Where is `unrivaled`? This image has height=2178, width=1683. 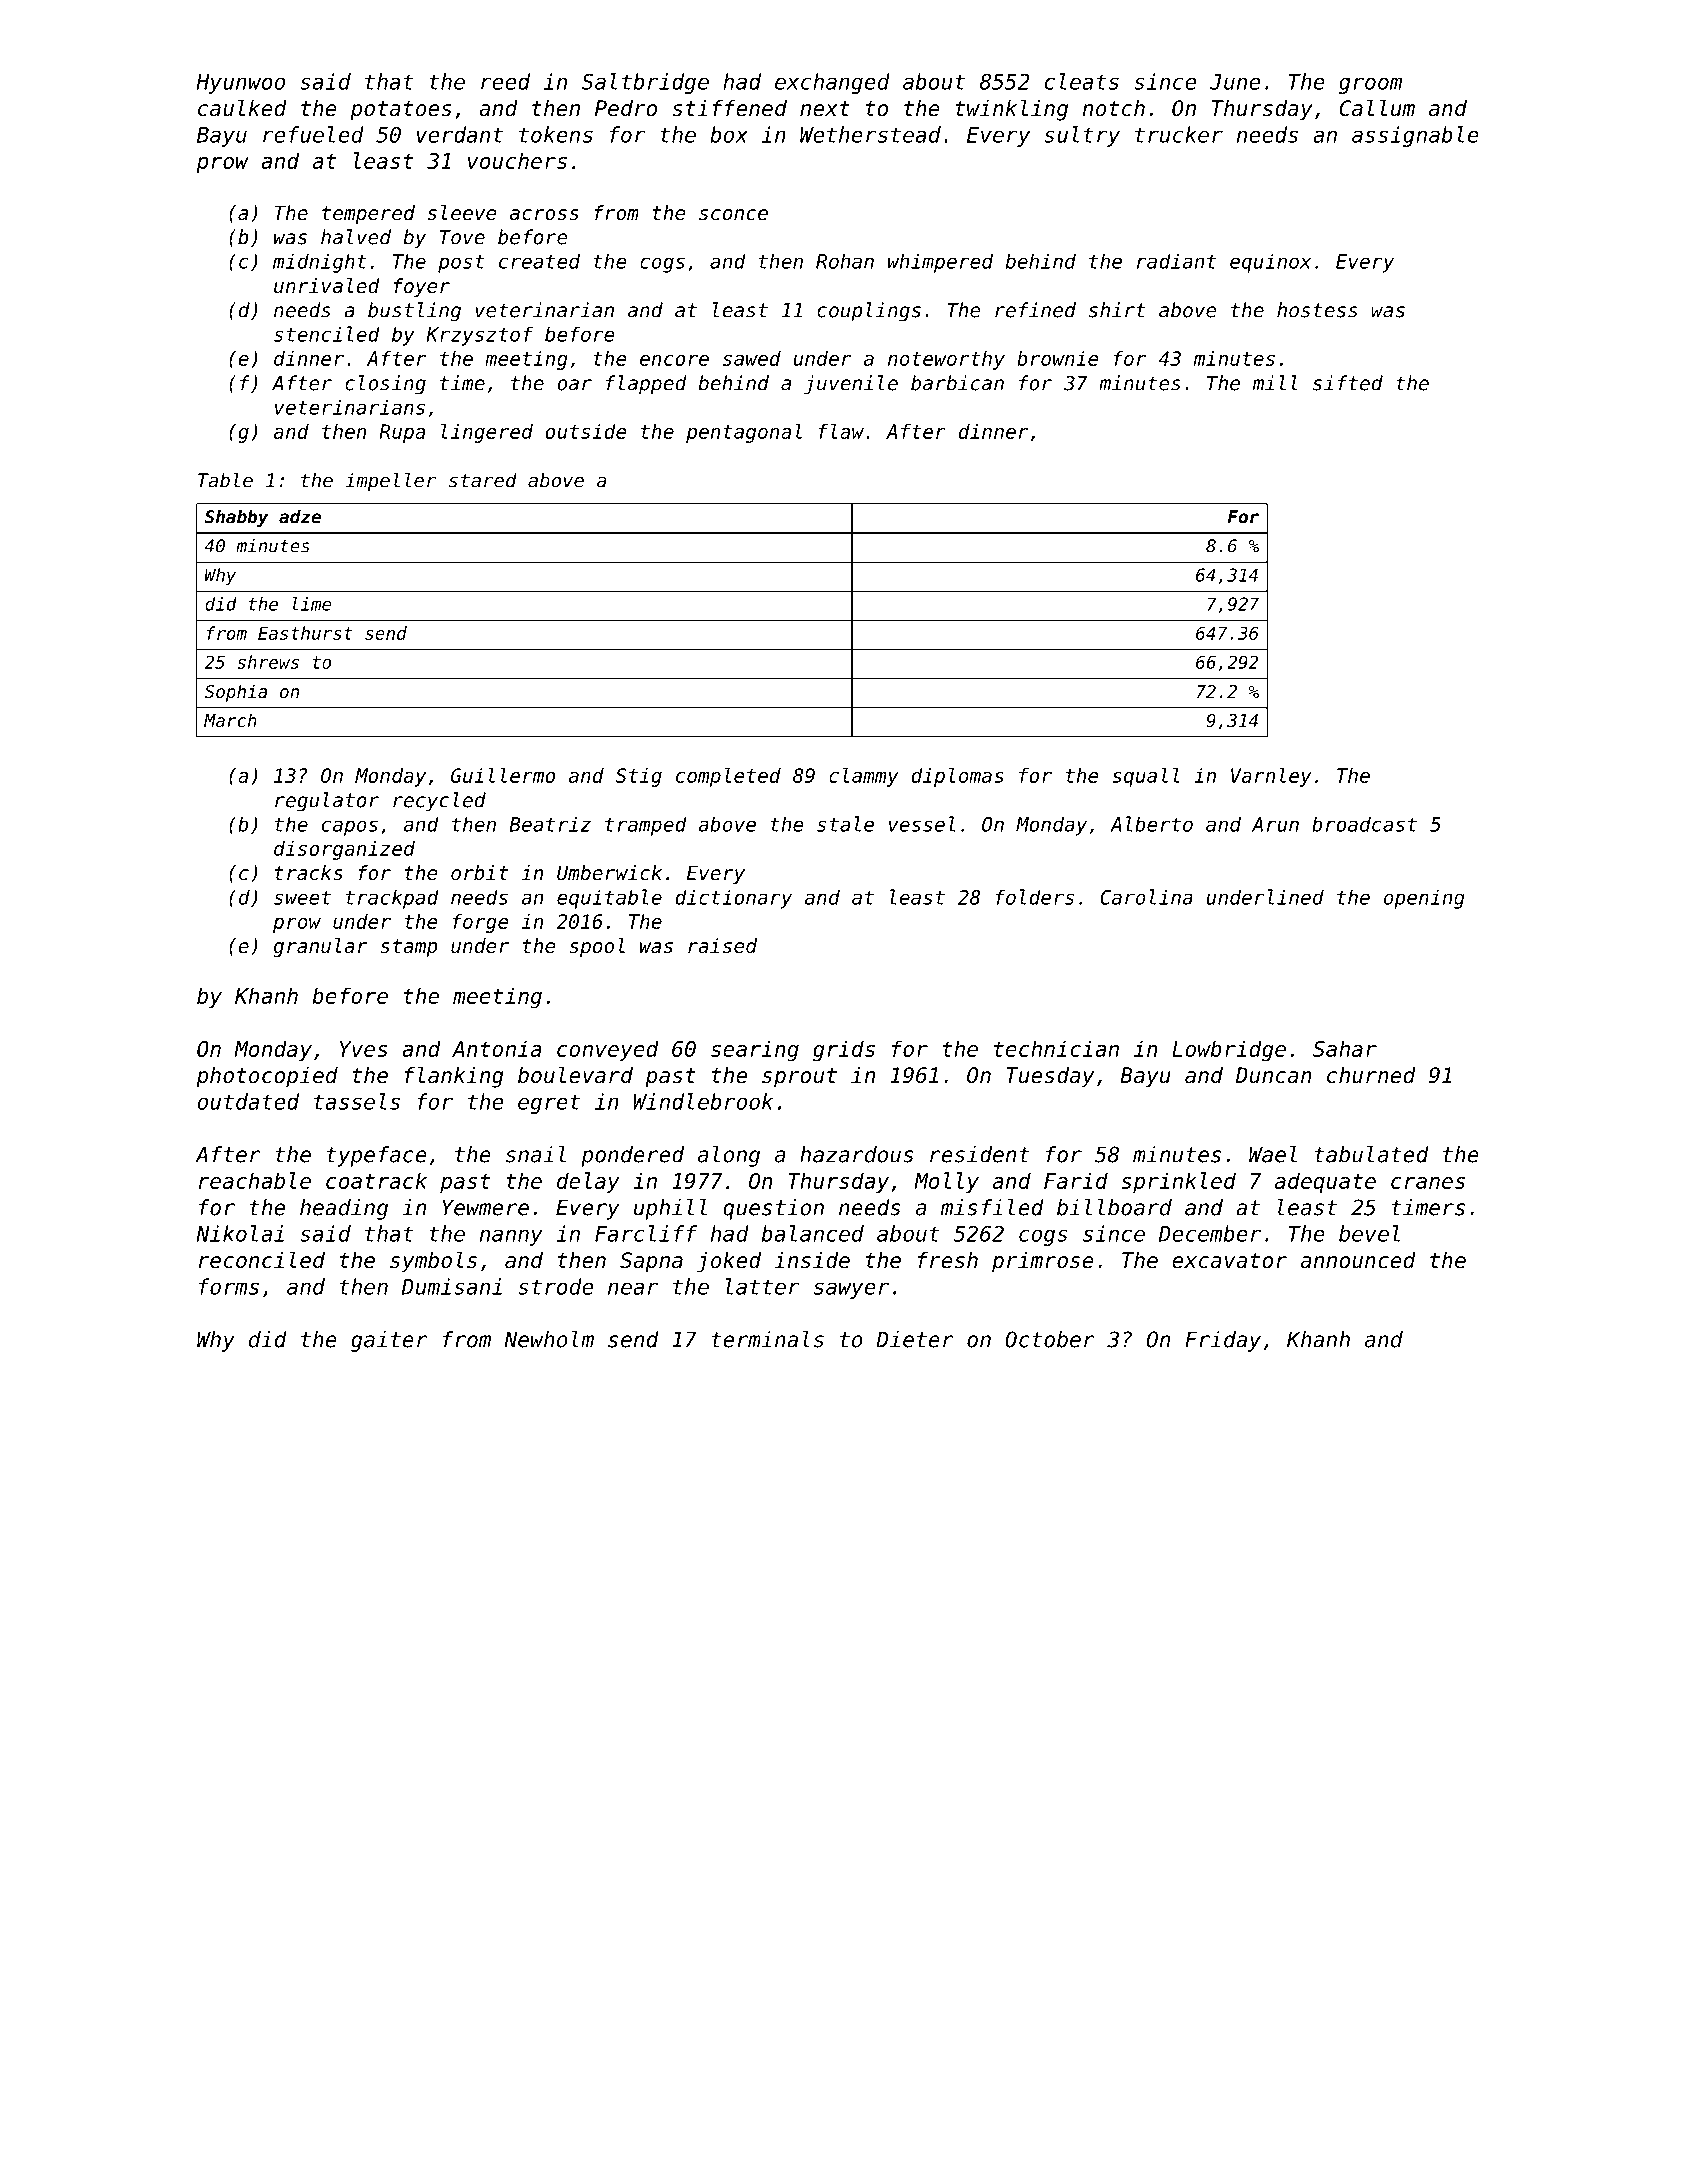 unrivaled is located at coordinates (327, 285).
